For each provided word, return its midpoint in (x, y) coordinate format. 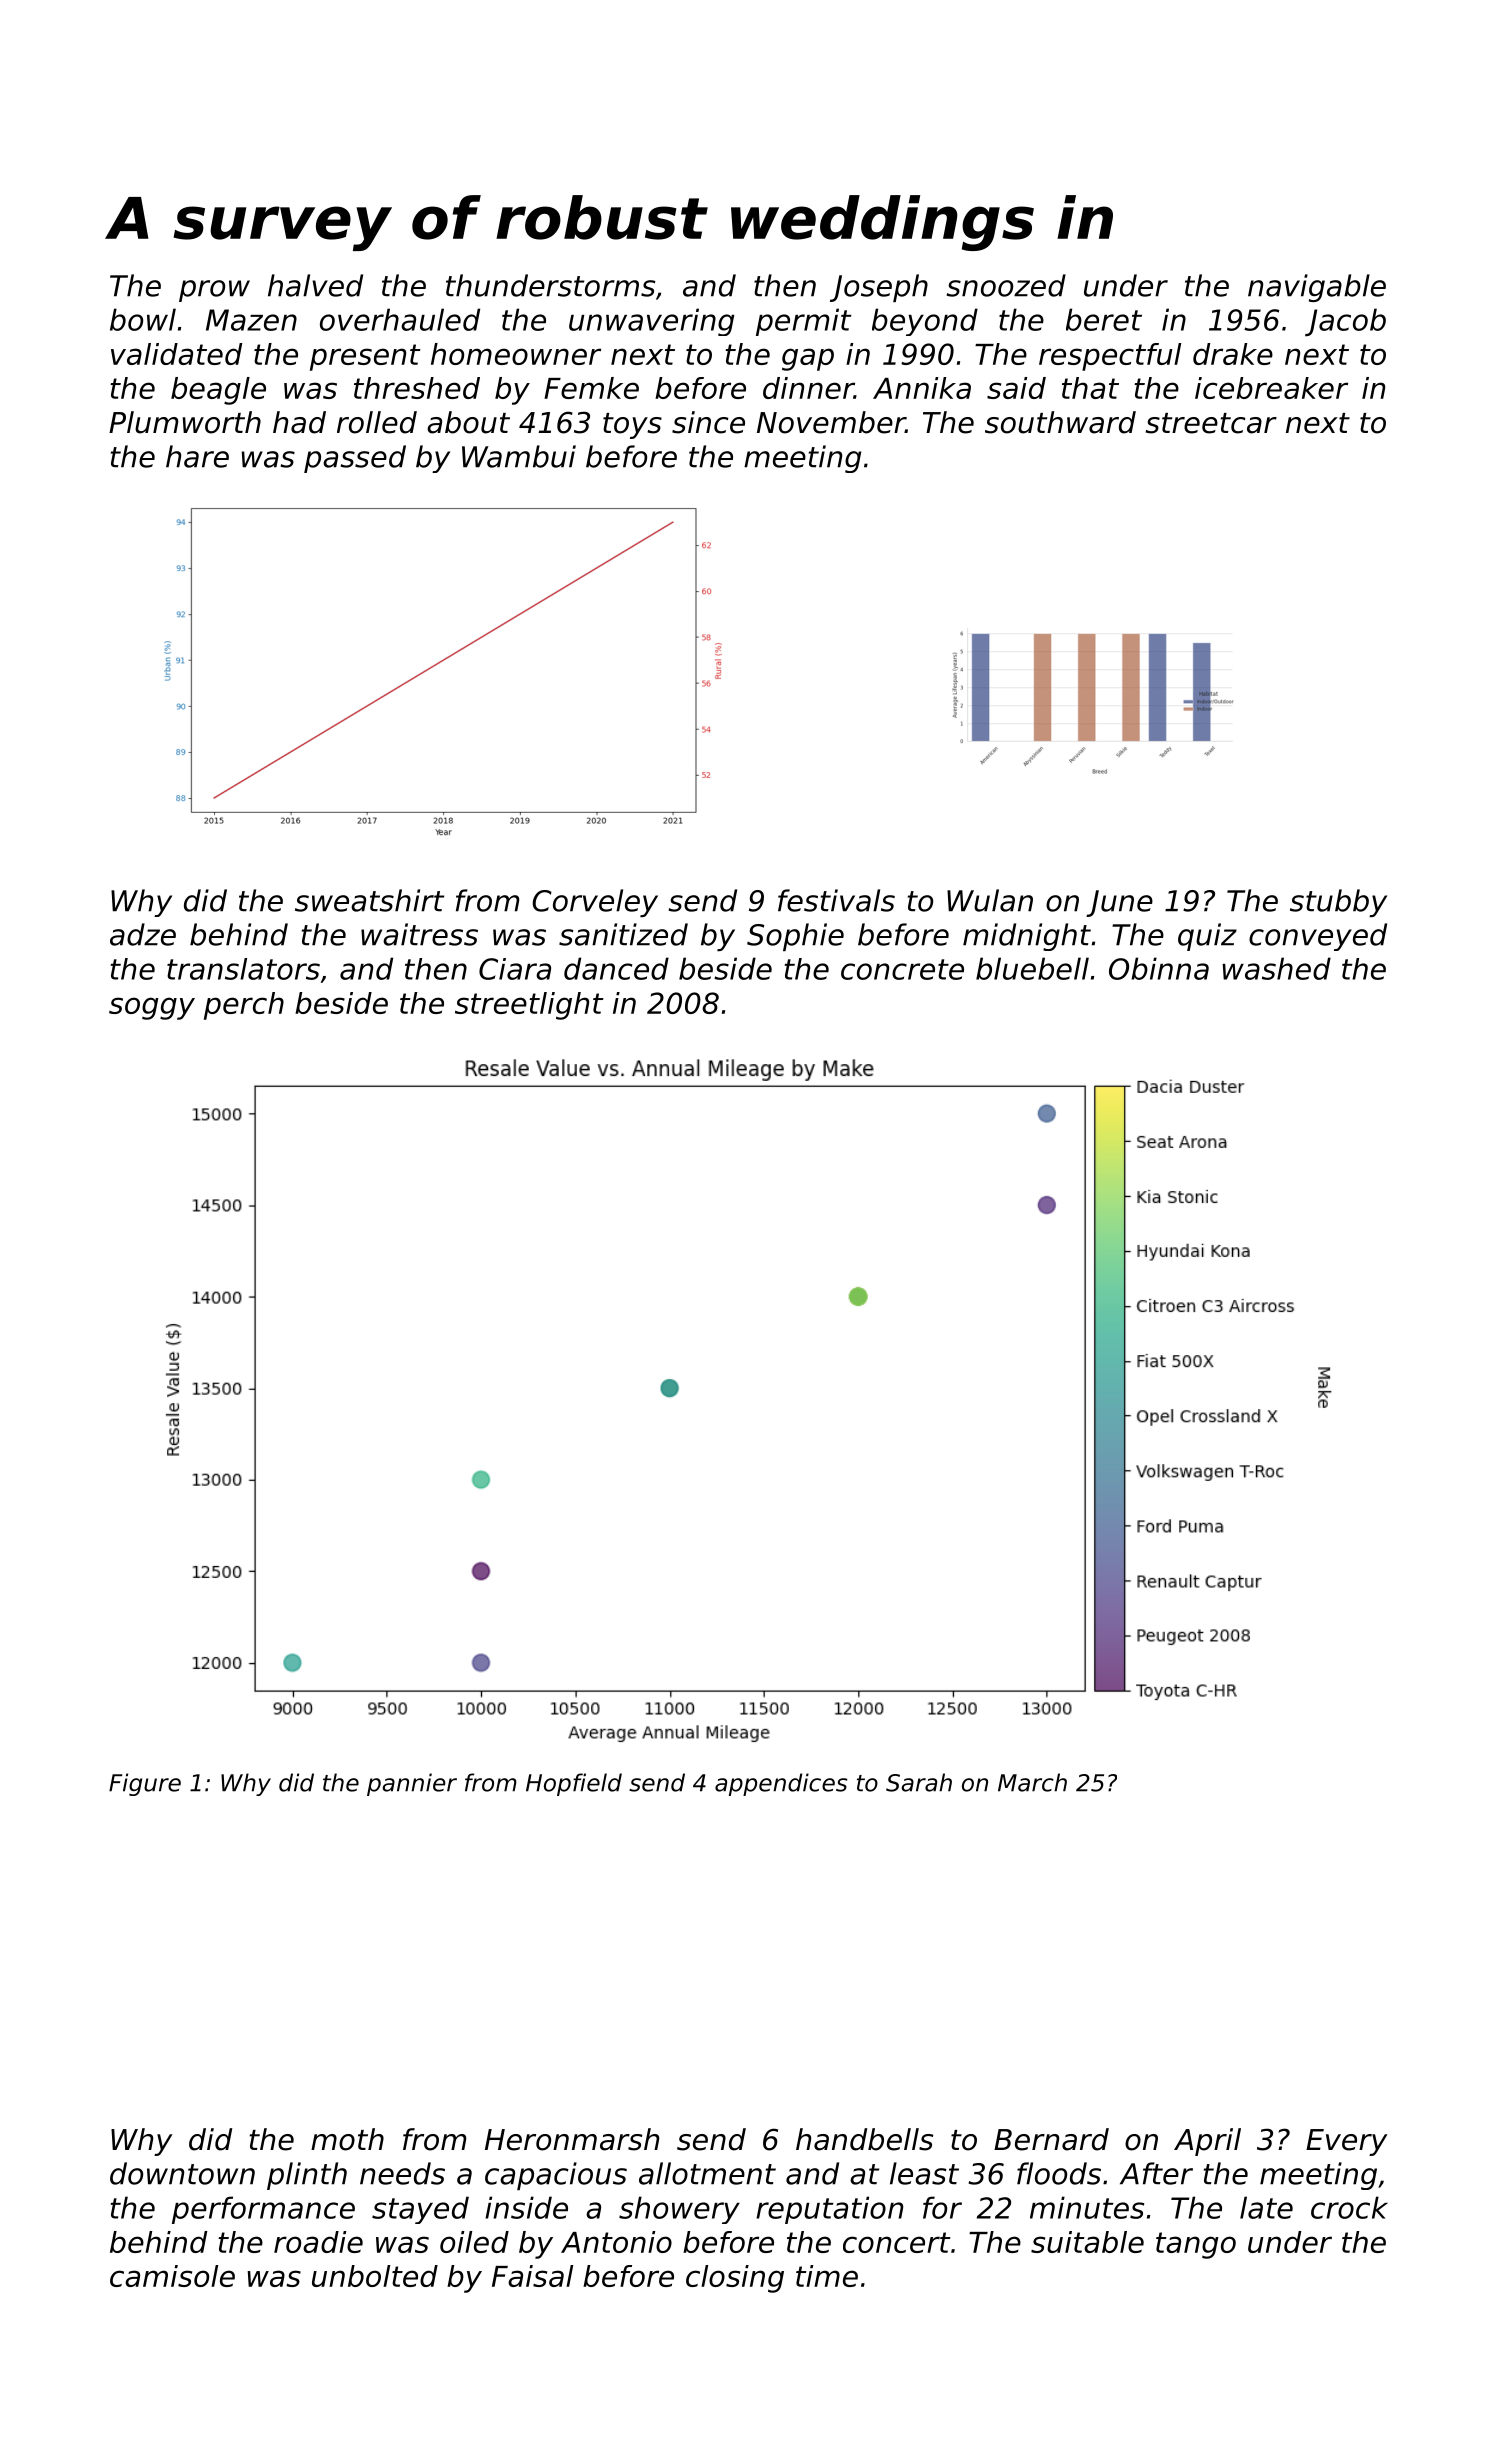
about (468, 422)
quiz (1207, 937)
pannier (412, 1784)
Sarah (919, 1782)
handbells (864, 2139)
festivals (836, 900)
